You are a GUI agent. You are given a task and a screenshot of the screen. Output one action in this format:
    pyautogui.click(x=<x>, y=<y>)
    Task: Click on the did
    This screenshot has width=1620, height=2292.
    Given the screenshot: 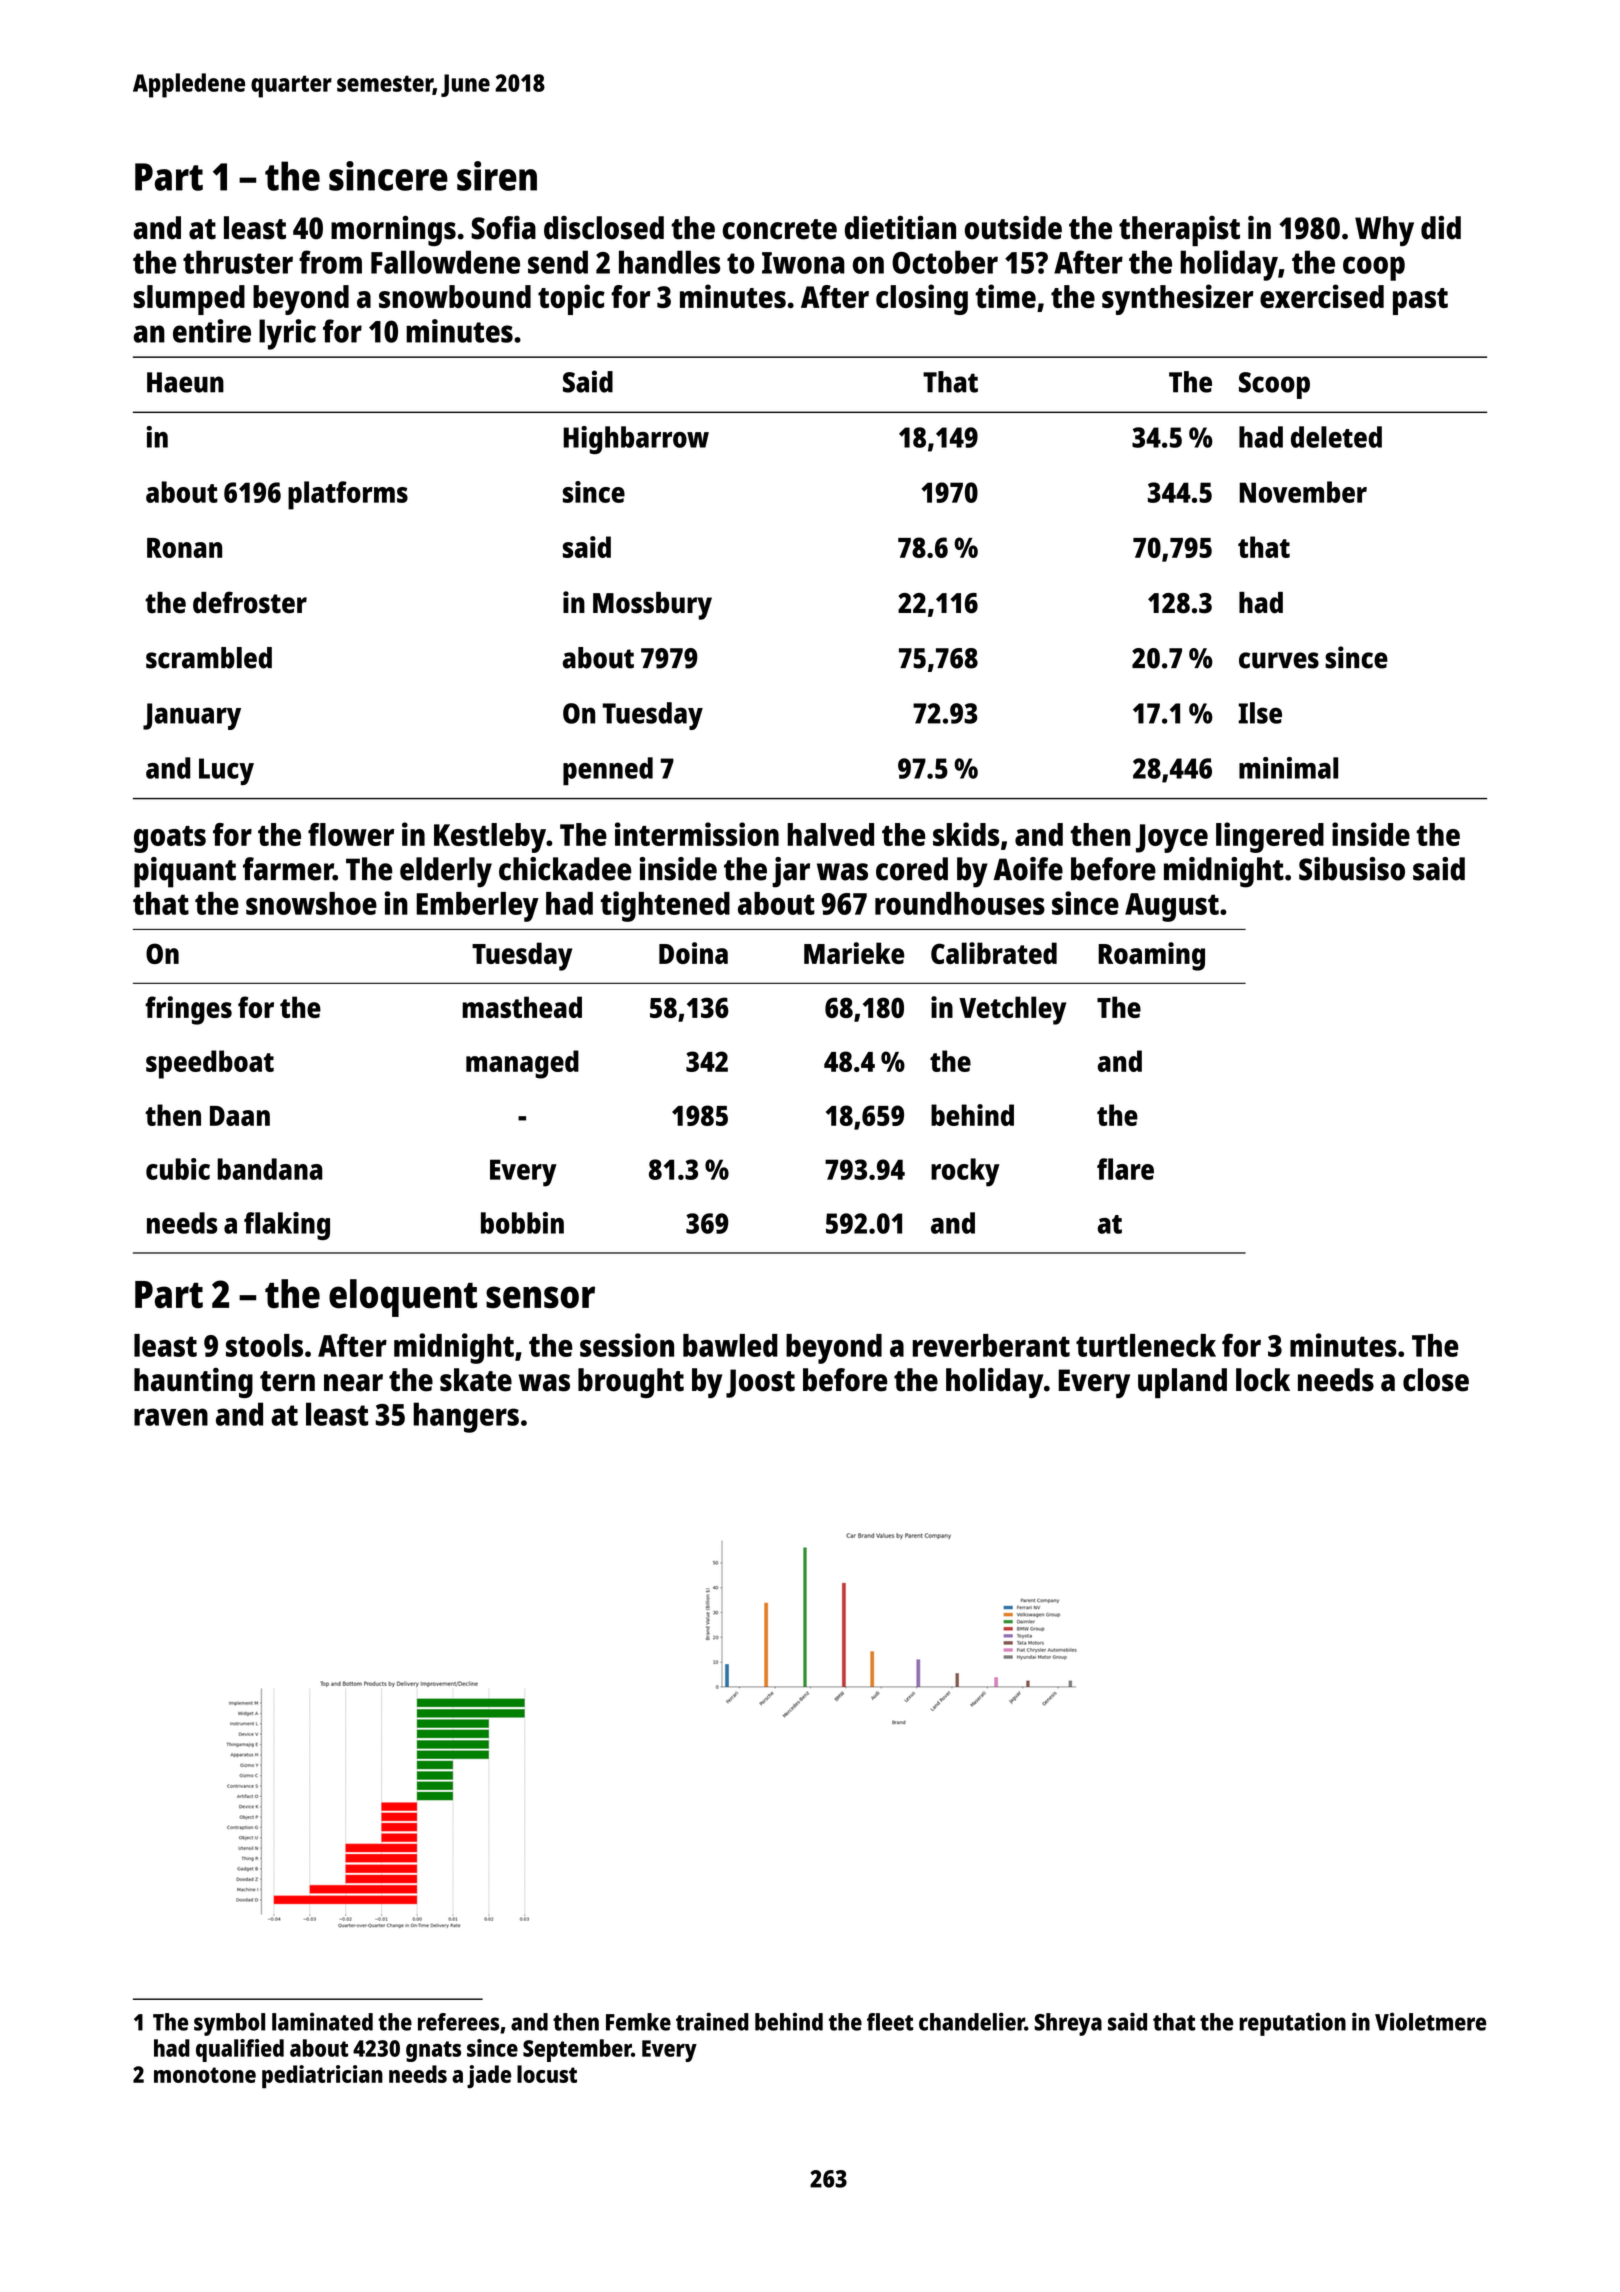 What is the action you would take?
    pyautogui.click(x=1441, y=227)
